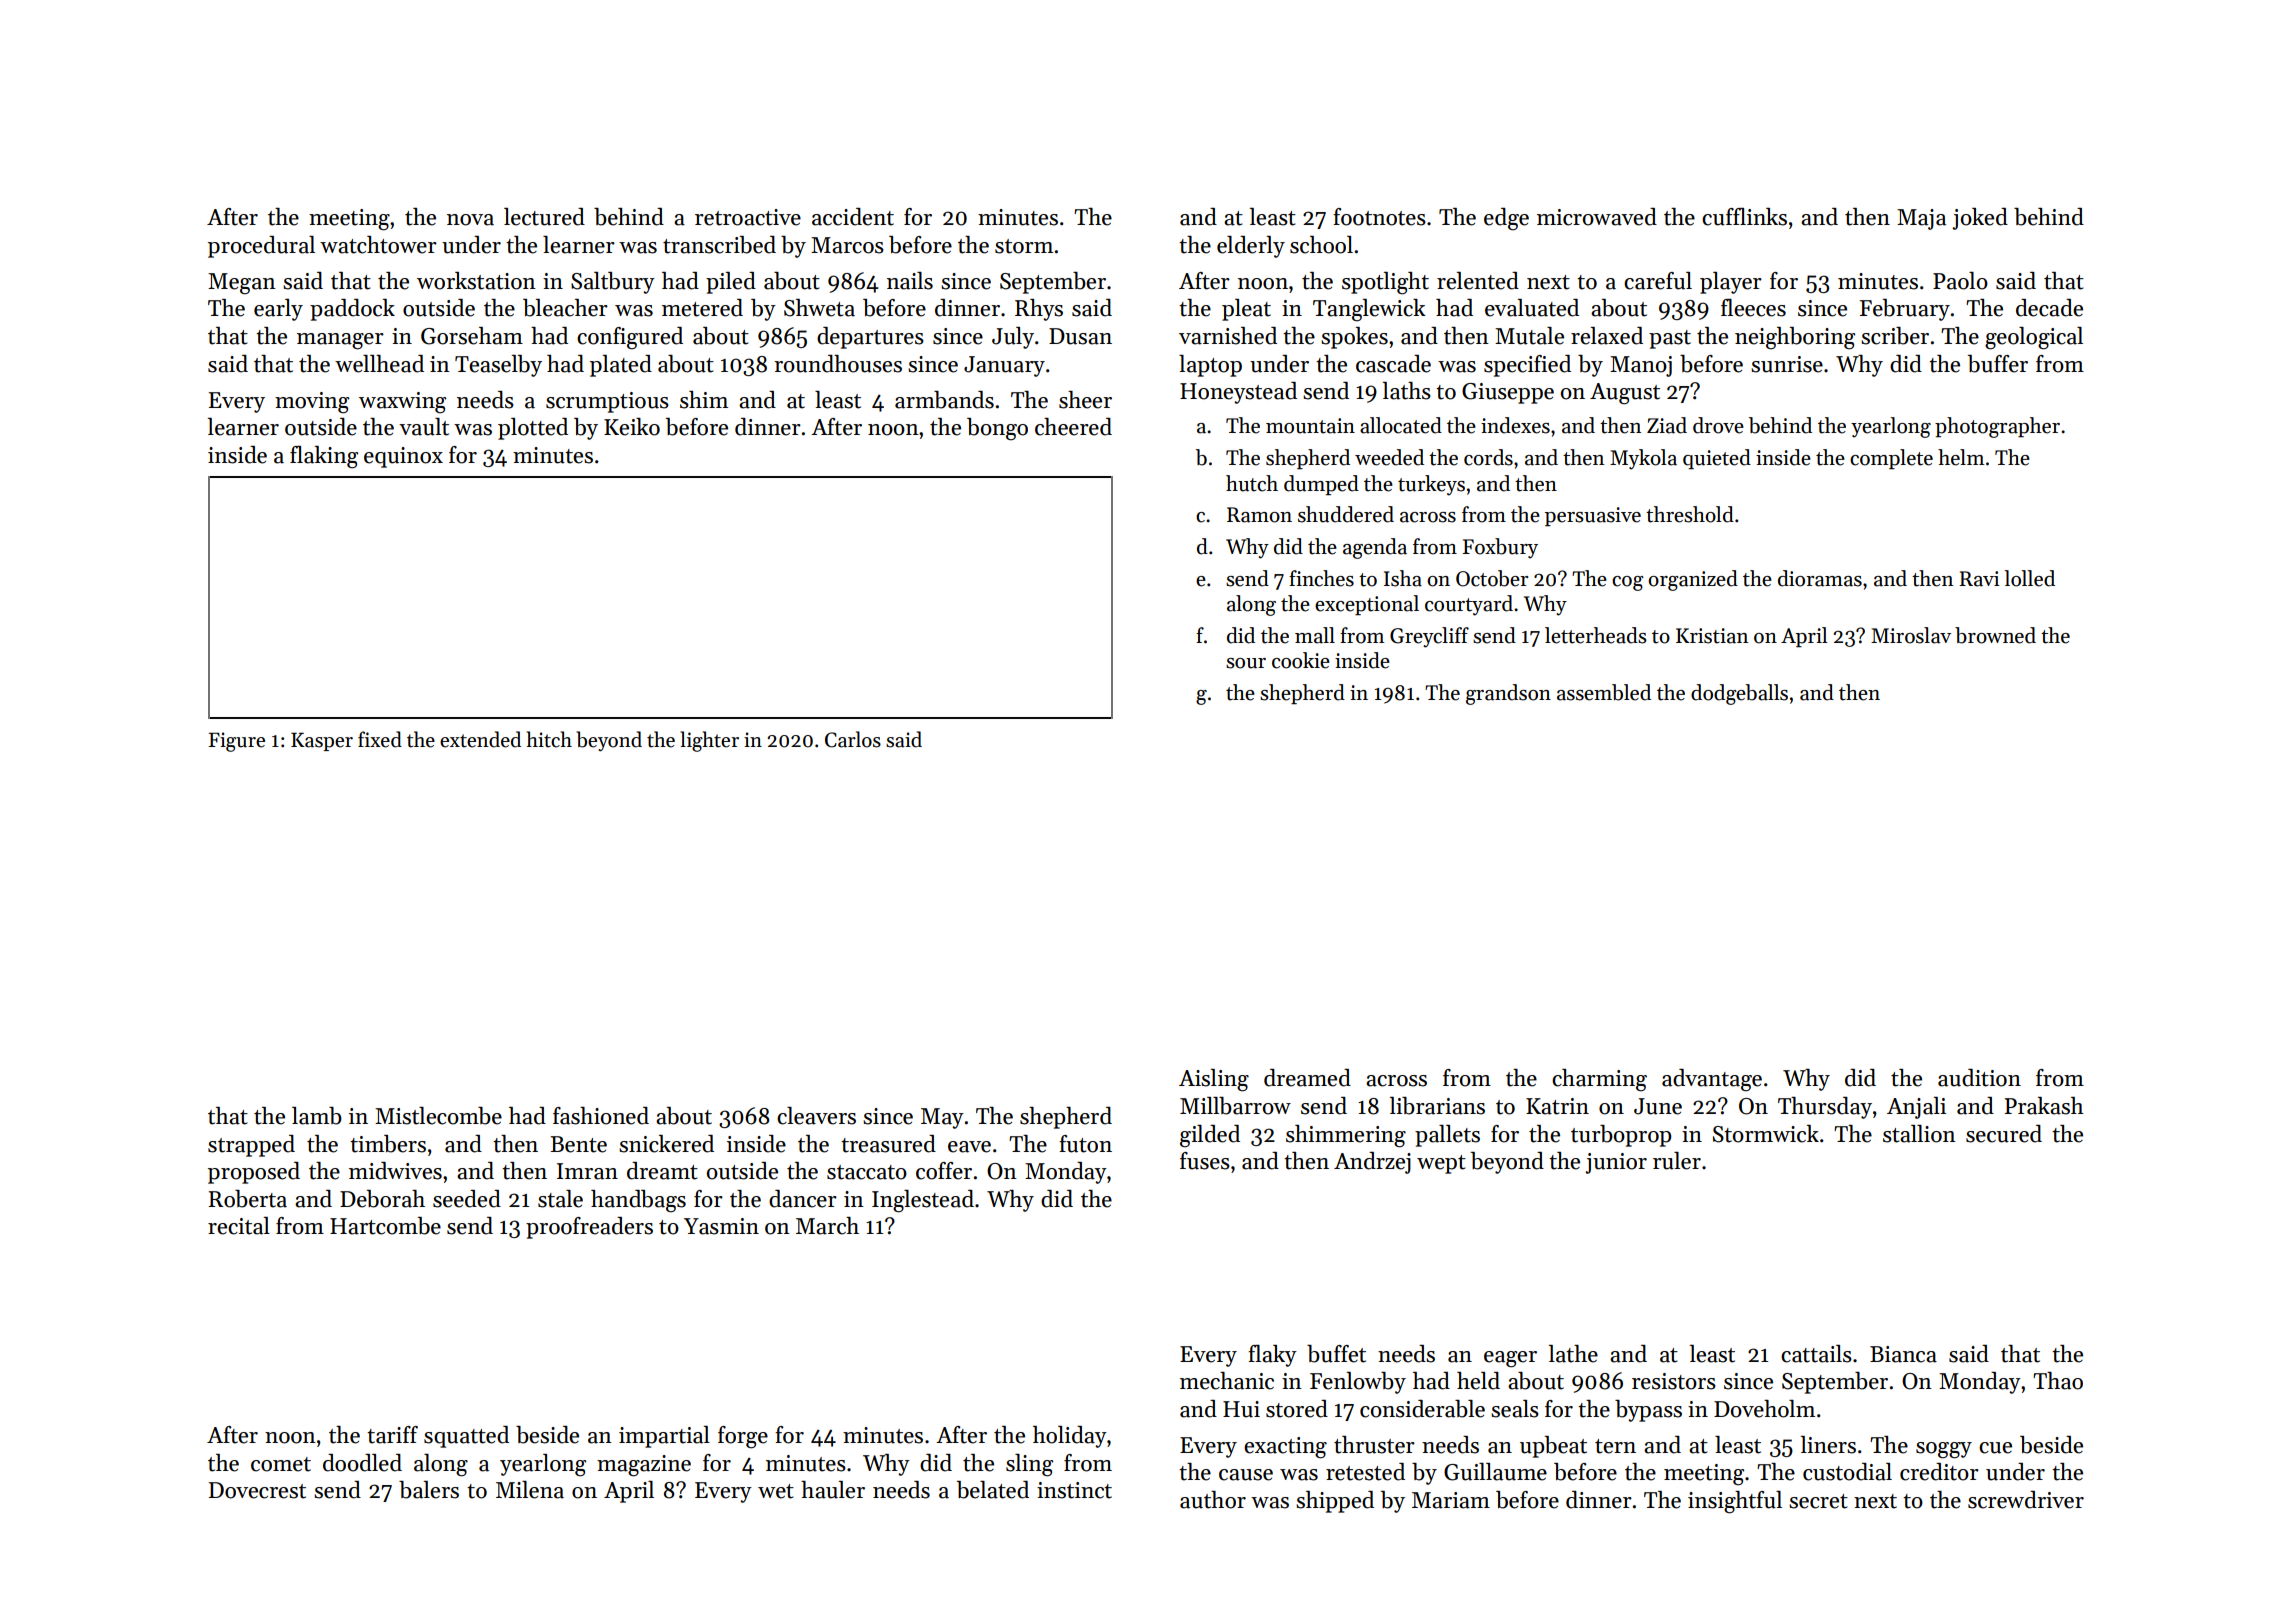  I want to click on elderly, so click(1251, 247).
